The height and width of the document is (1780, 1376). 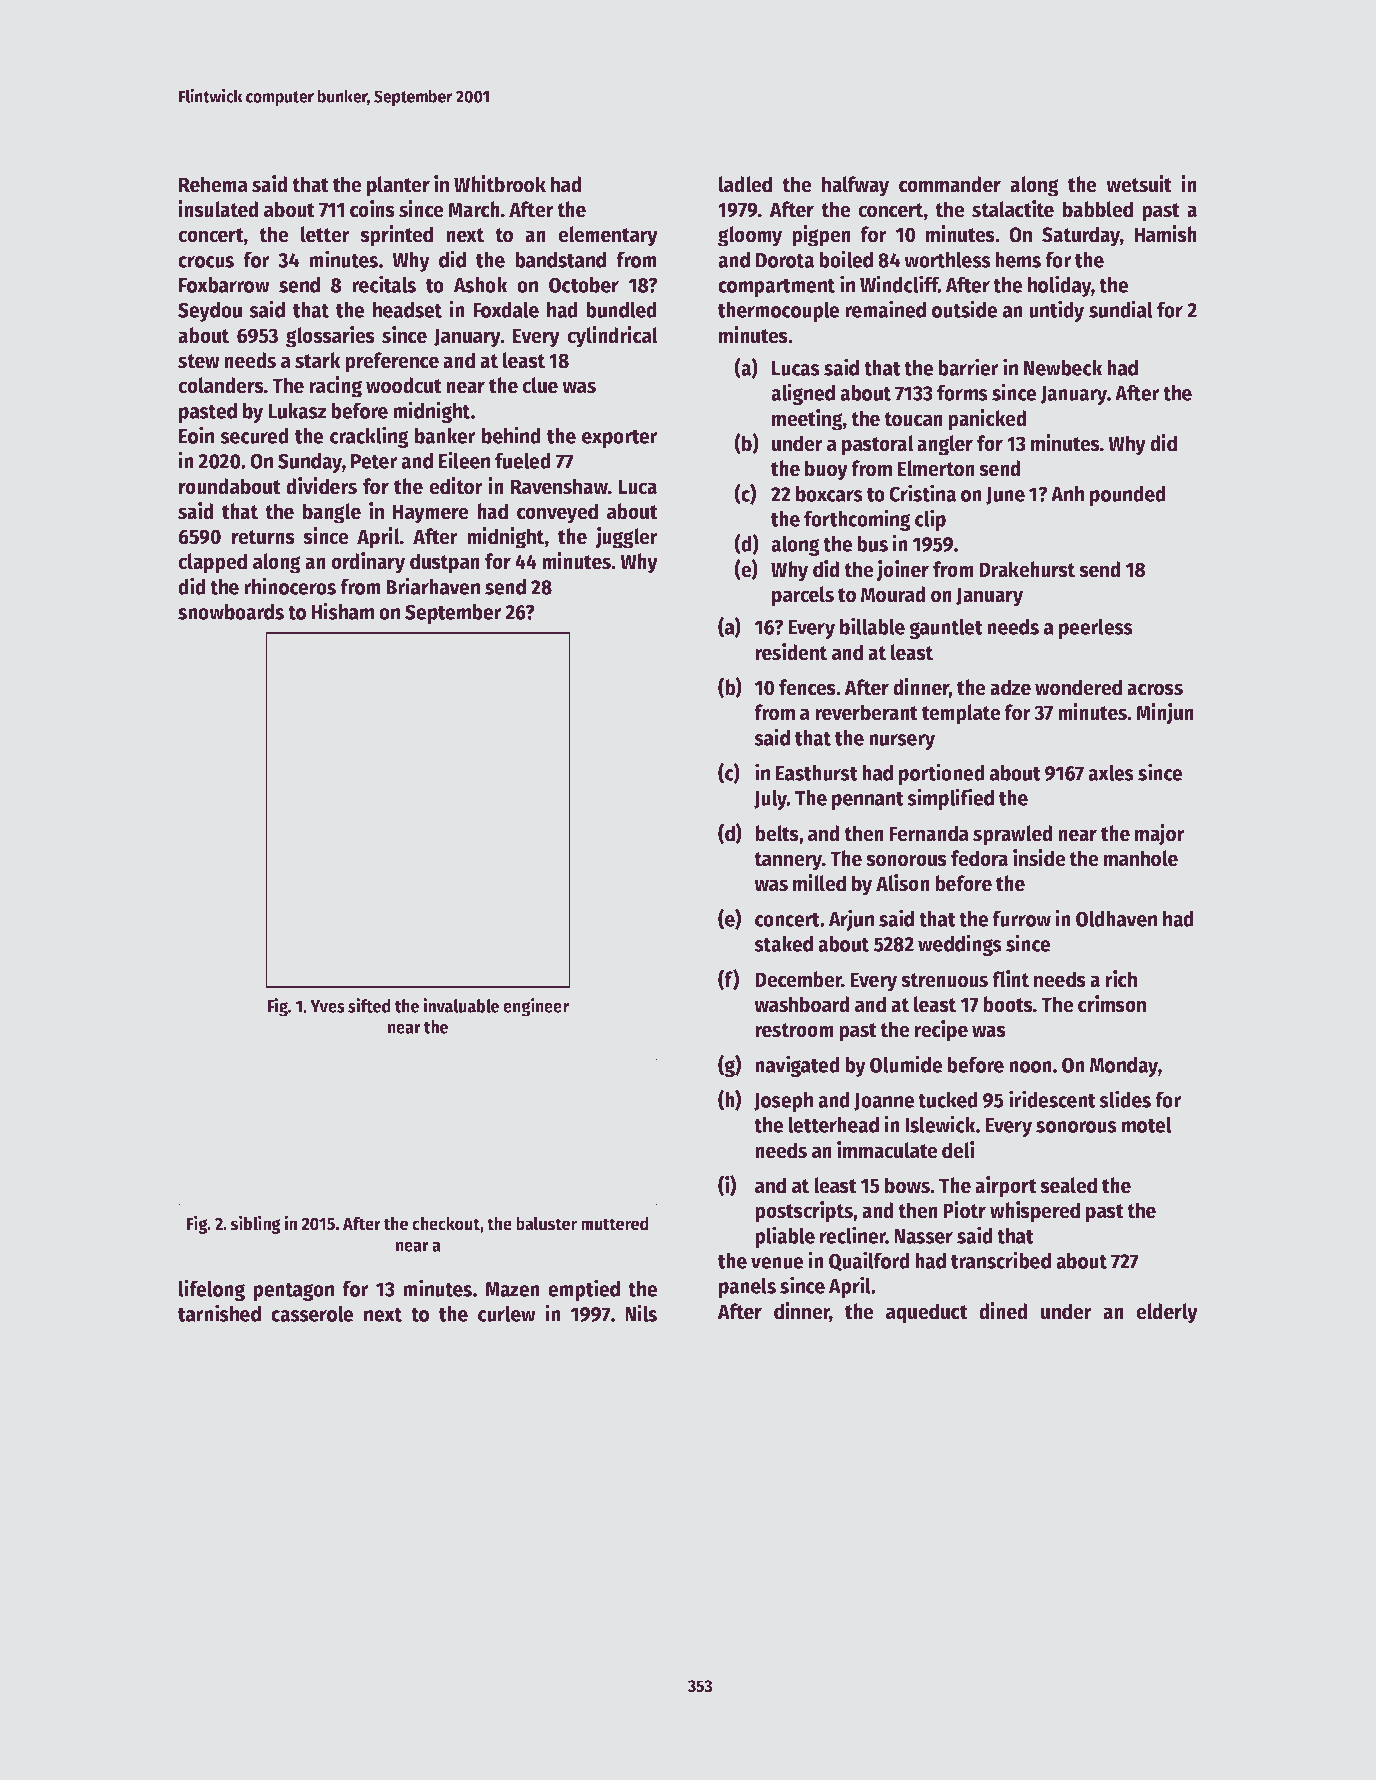 I want to click on Ashok, so click(x=480, y=284).
